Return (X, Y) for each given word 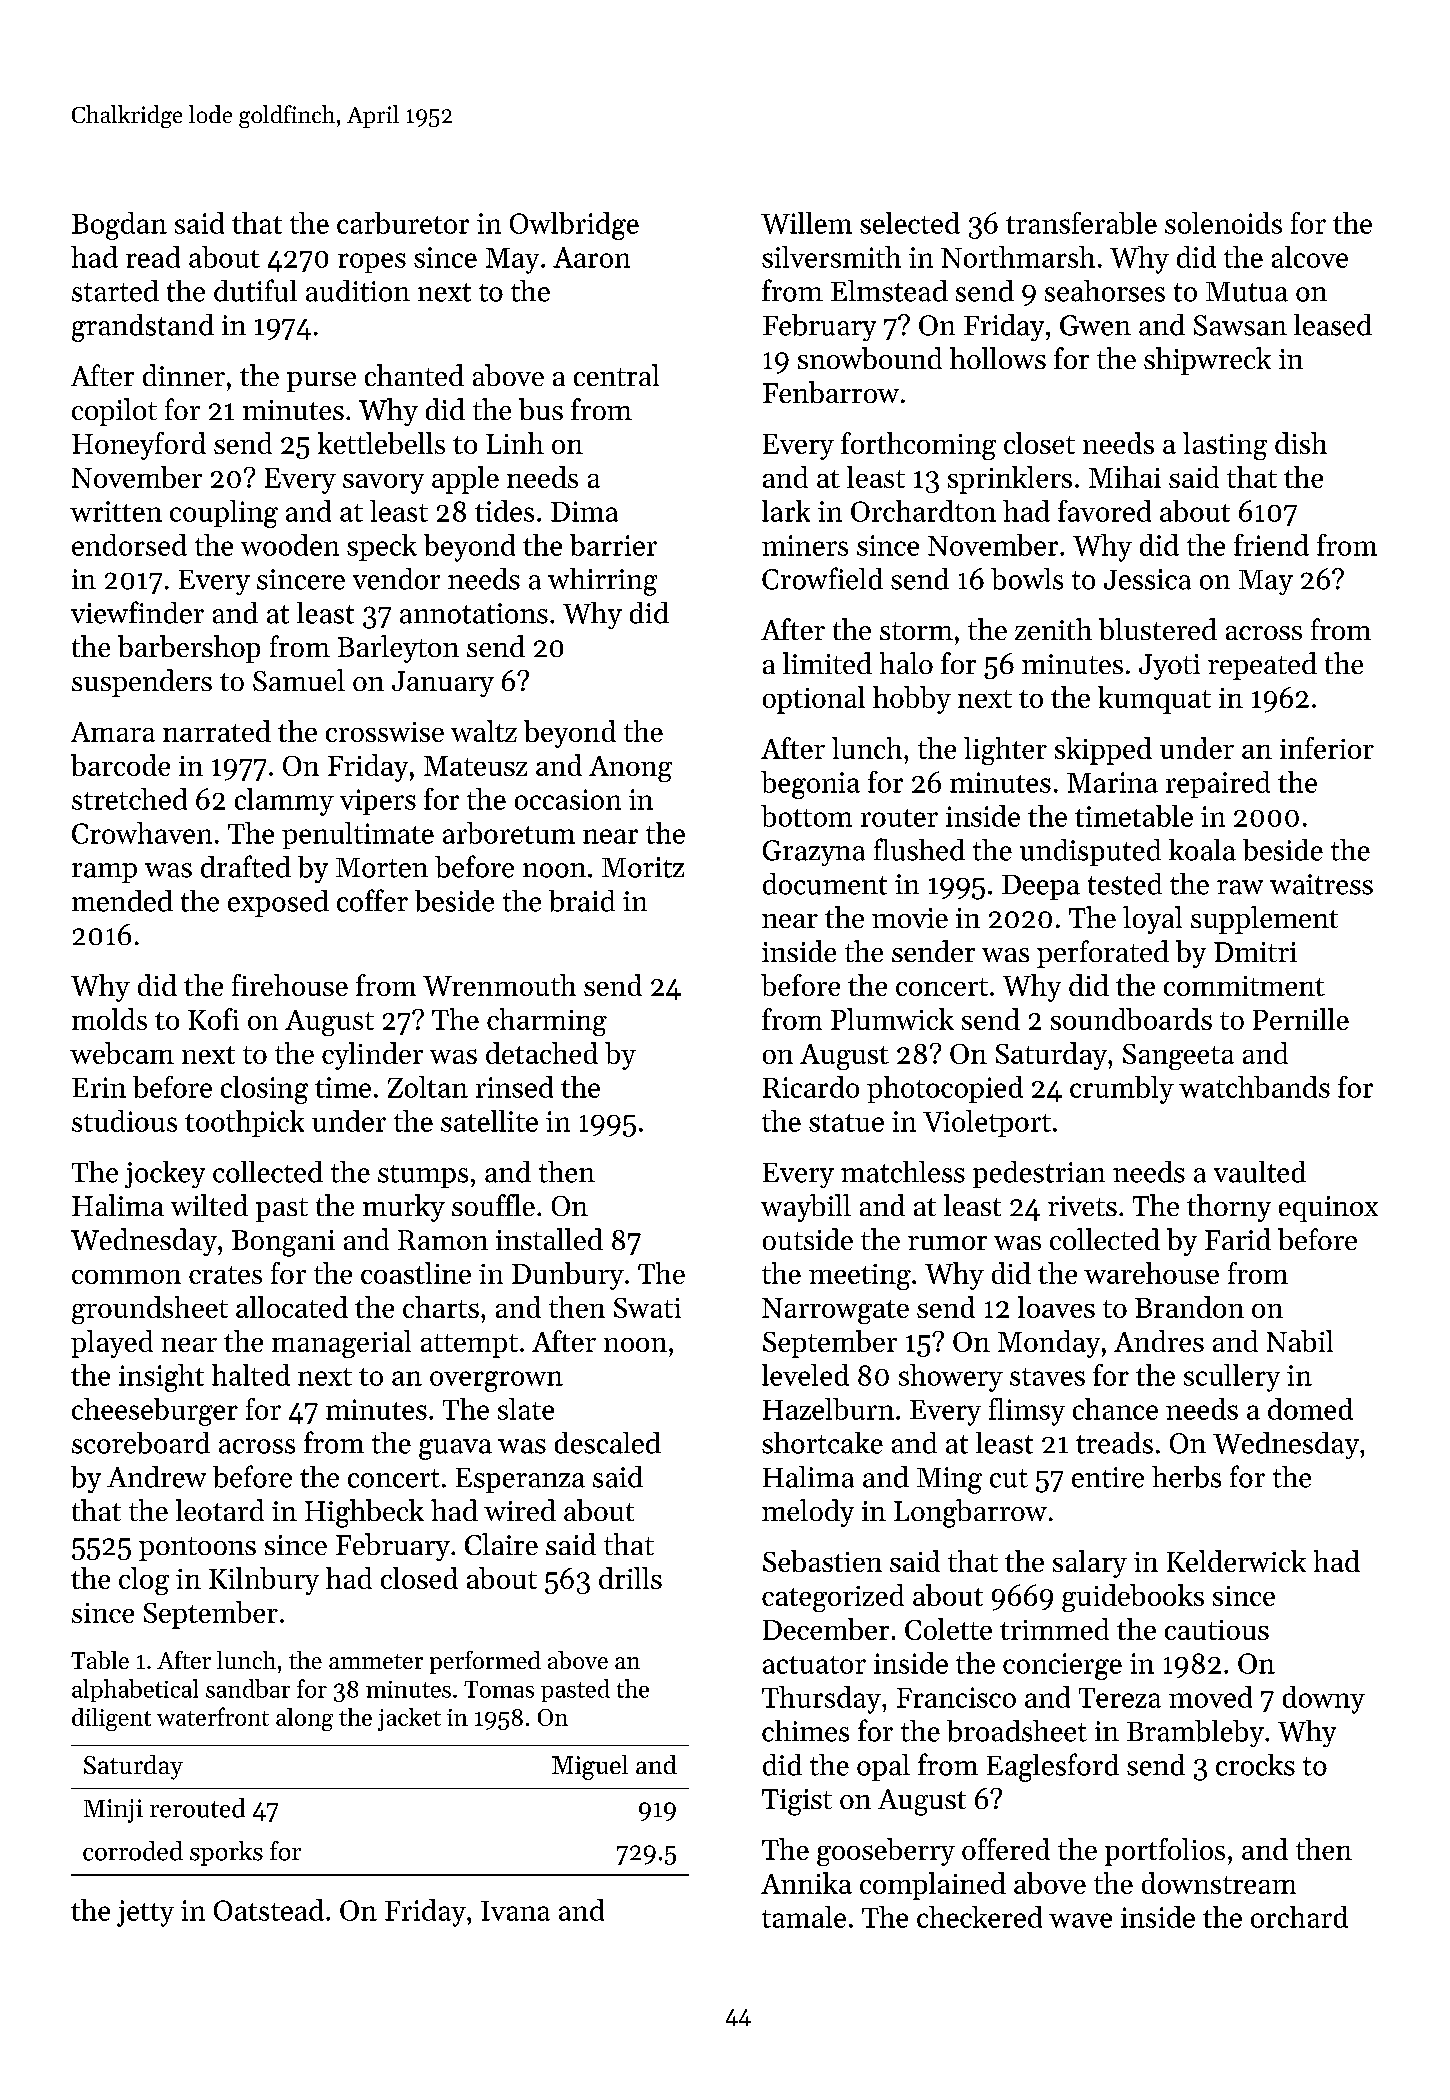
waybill (806, 1208)
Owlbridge (574, 226)
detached (542, 1053)
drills (630, 1578)
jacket (409, 1719)
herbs (1186, 1477)
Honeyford (139, 446)
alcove (1310, 257)
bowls (1027, 579)
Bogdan (119, 226)
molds (109, 1019)
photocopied (945, 1089)
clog (144, 1581)
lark (786, 511)
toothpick (244, 1123)
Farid (1238, 1239)
